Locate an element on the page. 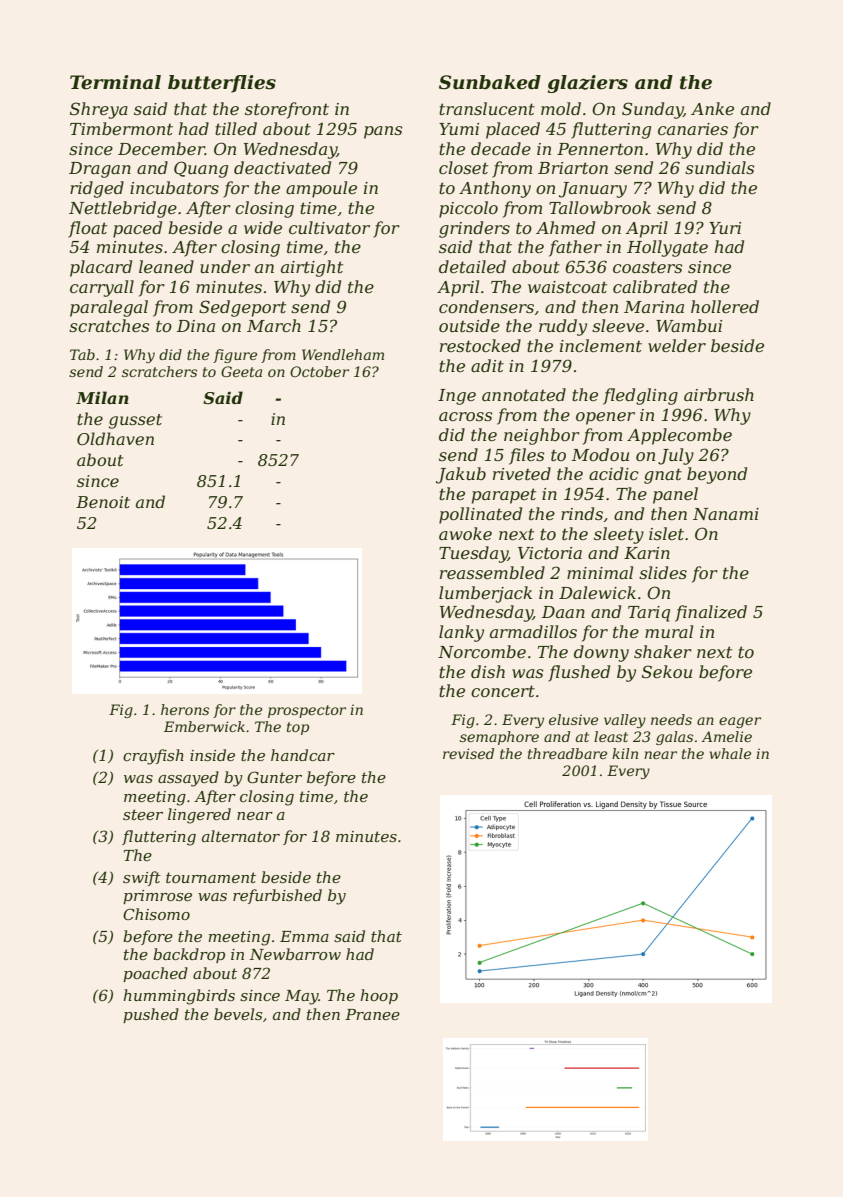 The width and height of the page is (843, 1197). butterflies is located at coordinates (222, 84).
